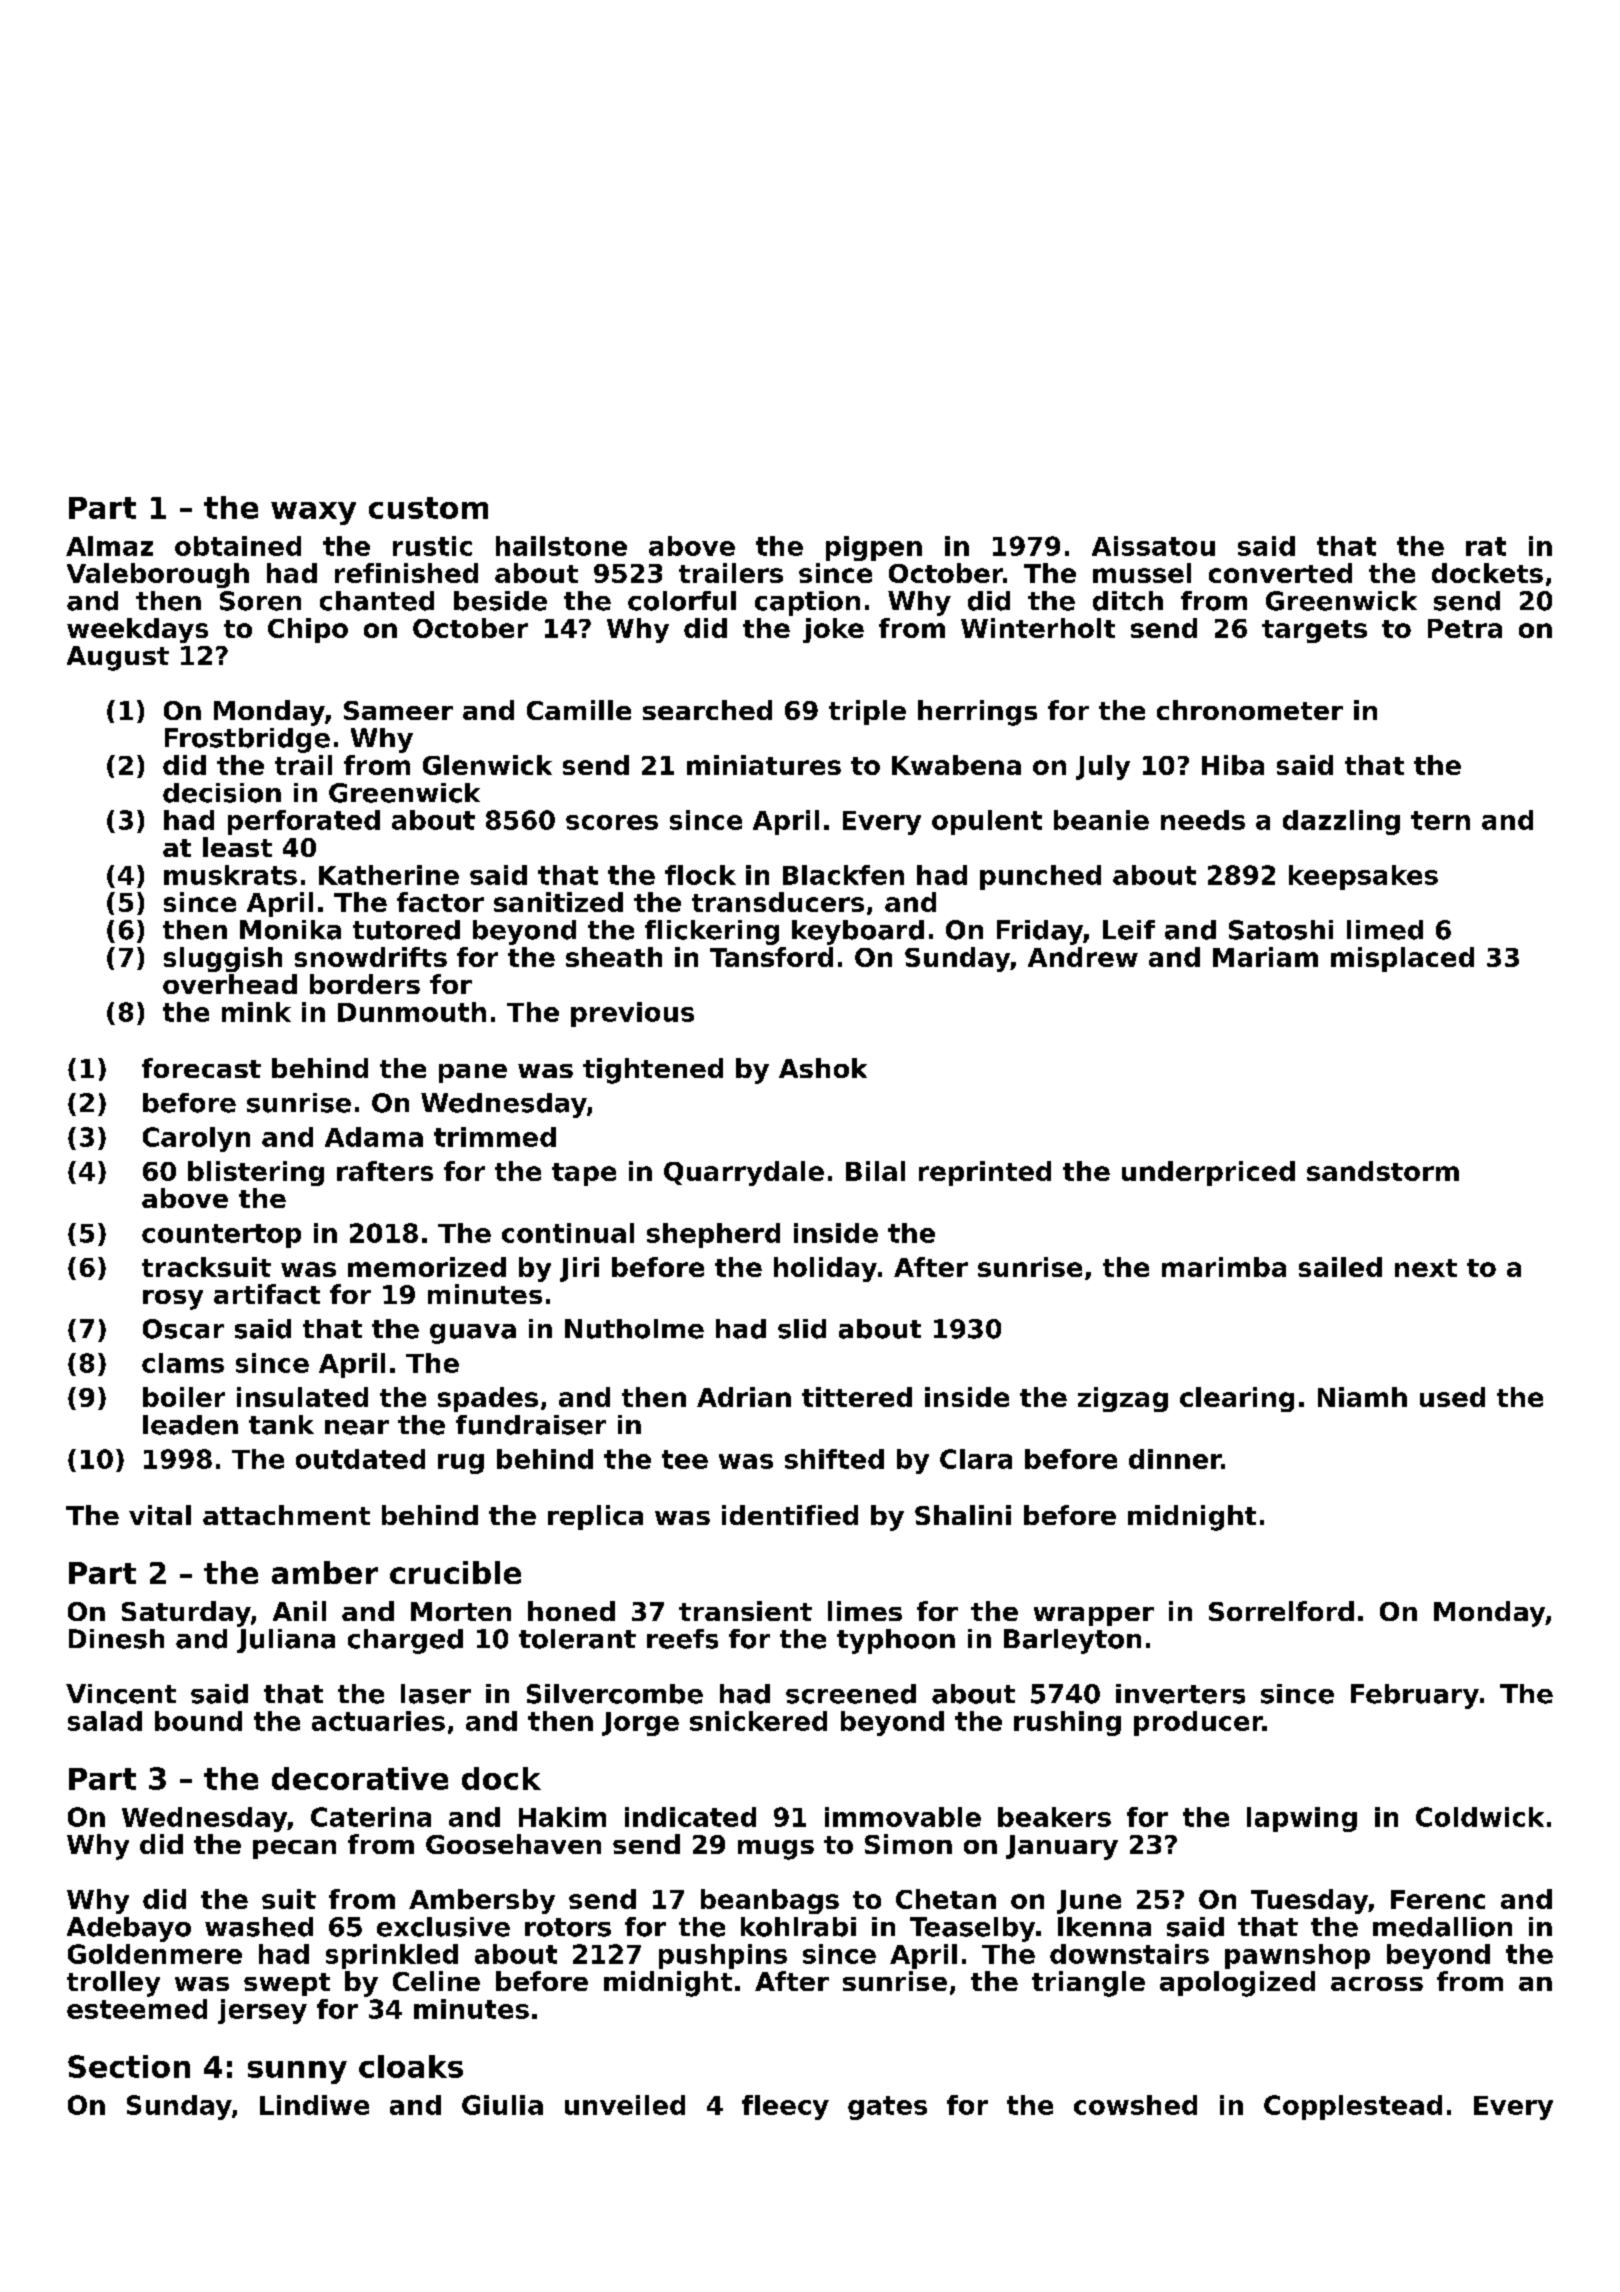 This document has width=1620, height=2292. What do you see at coordinates (155, 1954) in the document?
I see `Goldenmere` at bounding box center [155, 1954].
